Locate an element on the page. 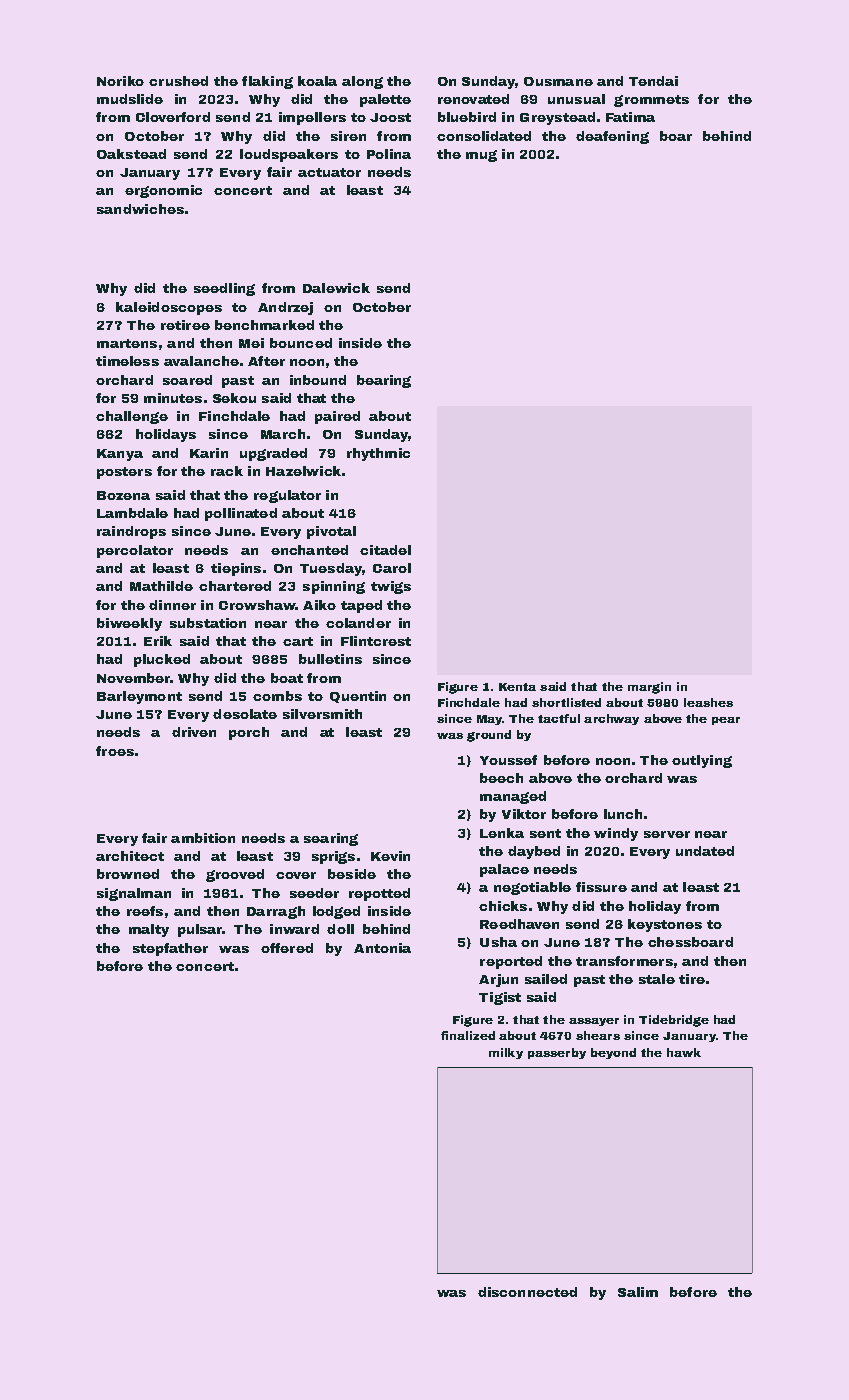 This document has width=849, height=1400. renovated is located at coordinates (473, 99).
